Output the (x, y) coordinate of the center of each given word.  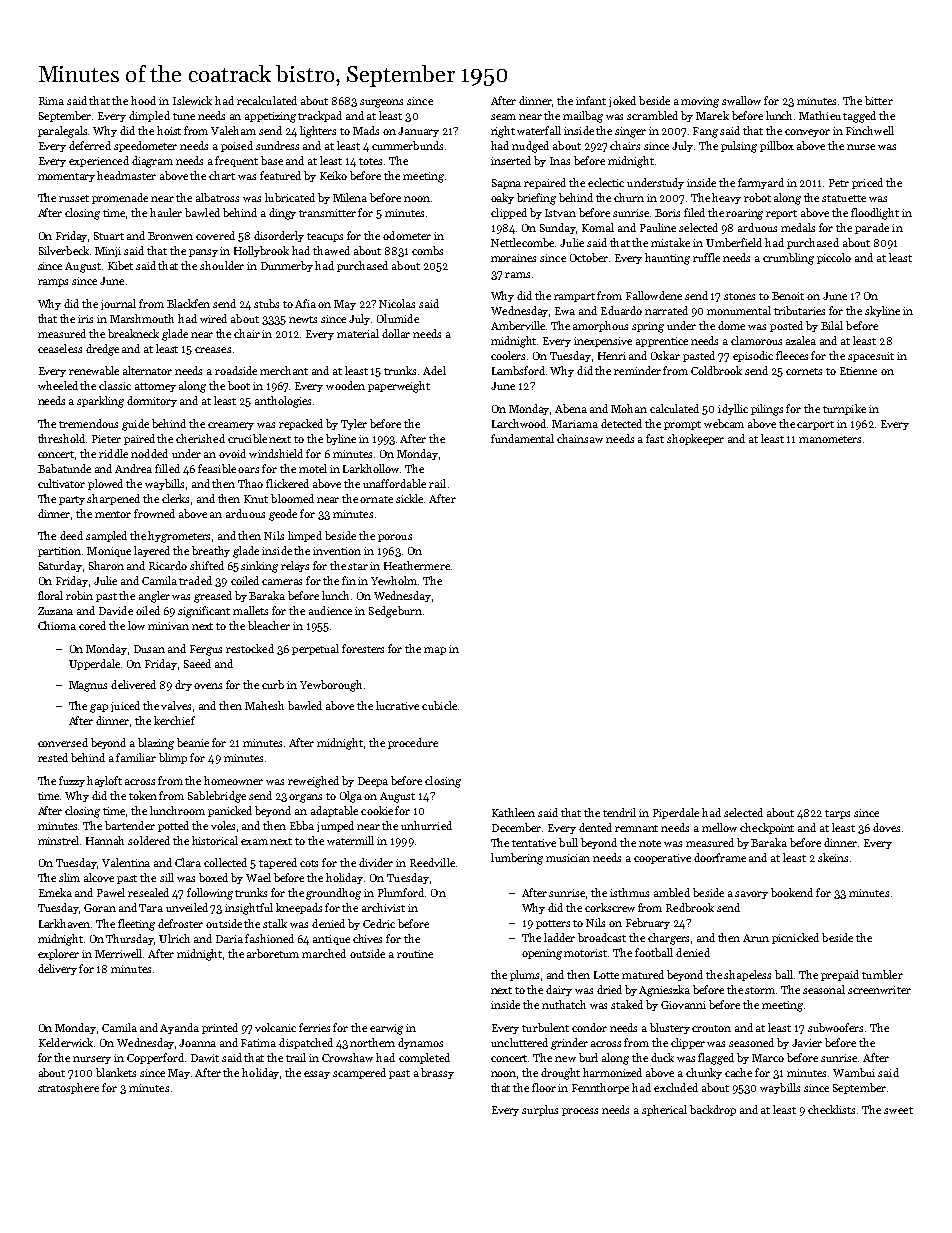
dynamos (420, 1043)
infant (591, 100)
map (435, 651)
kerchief (174, 720)
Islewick (192, 100)
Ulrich (174, 938)
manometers (830, 439)
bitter (879, 100)
